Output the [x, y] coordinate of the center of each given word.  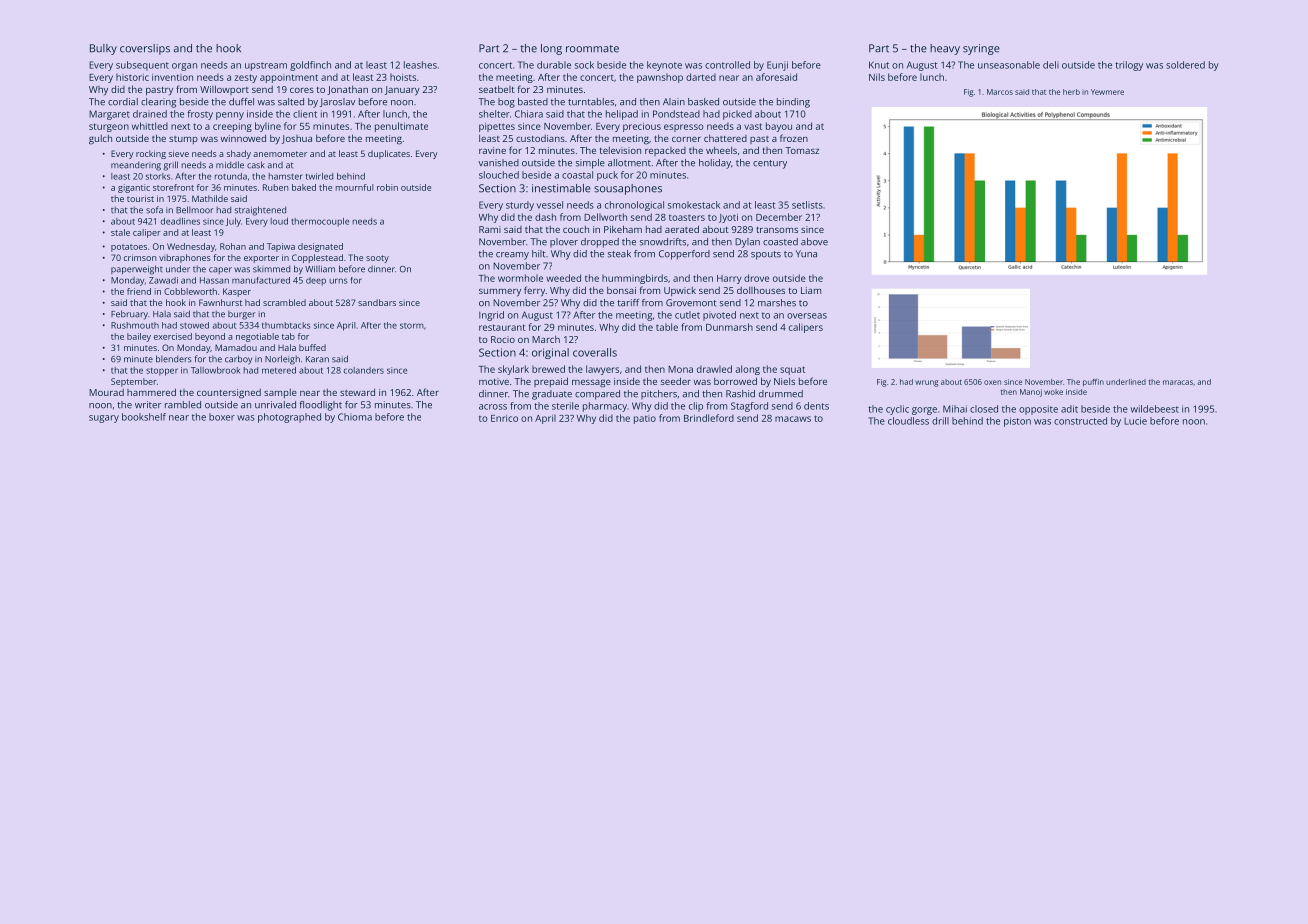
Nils [877, 77]
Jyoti [728, 218]
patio [645, 420]
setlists [807, 205]
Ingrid [491, 316]
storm [412, 326]
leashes [420, 65]
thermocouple [320, 222]
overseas [807, 316]
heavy [945, 49]
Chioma [355, 417]
